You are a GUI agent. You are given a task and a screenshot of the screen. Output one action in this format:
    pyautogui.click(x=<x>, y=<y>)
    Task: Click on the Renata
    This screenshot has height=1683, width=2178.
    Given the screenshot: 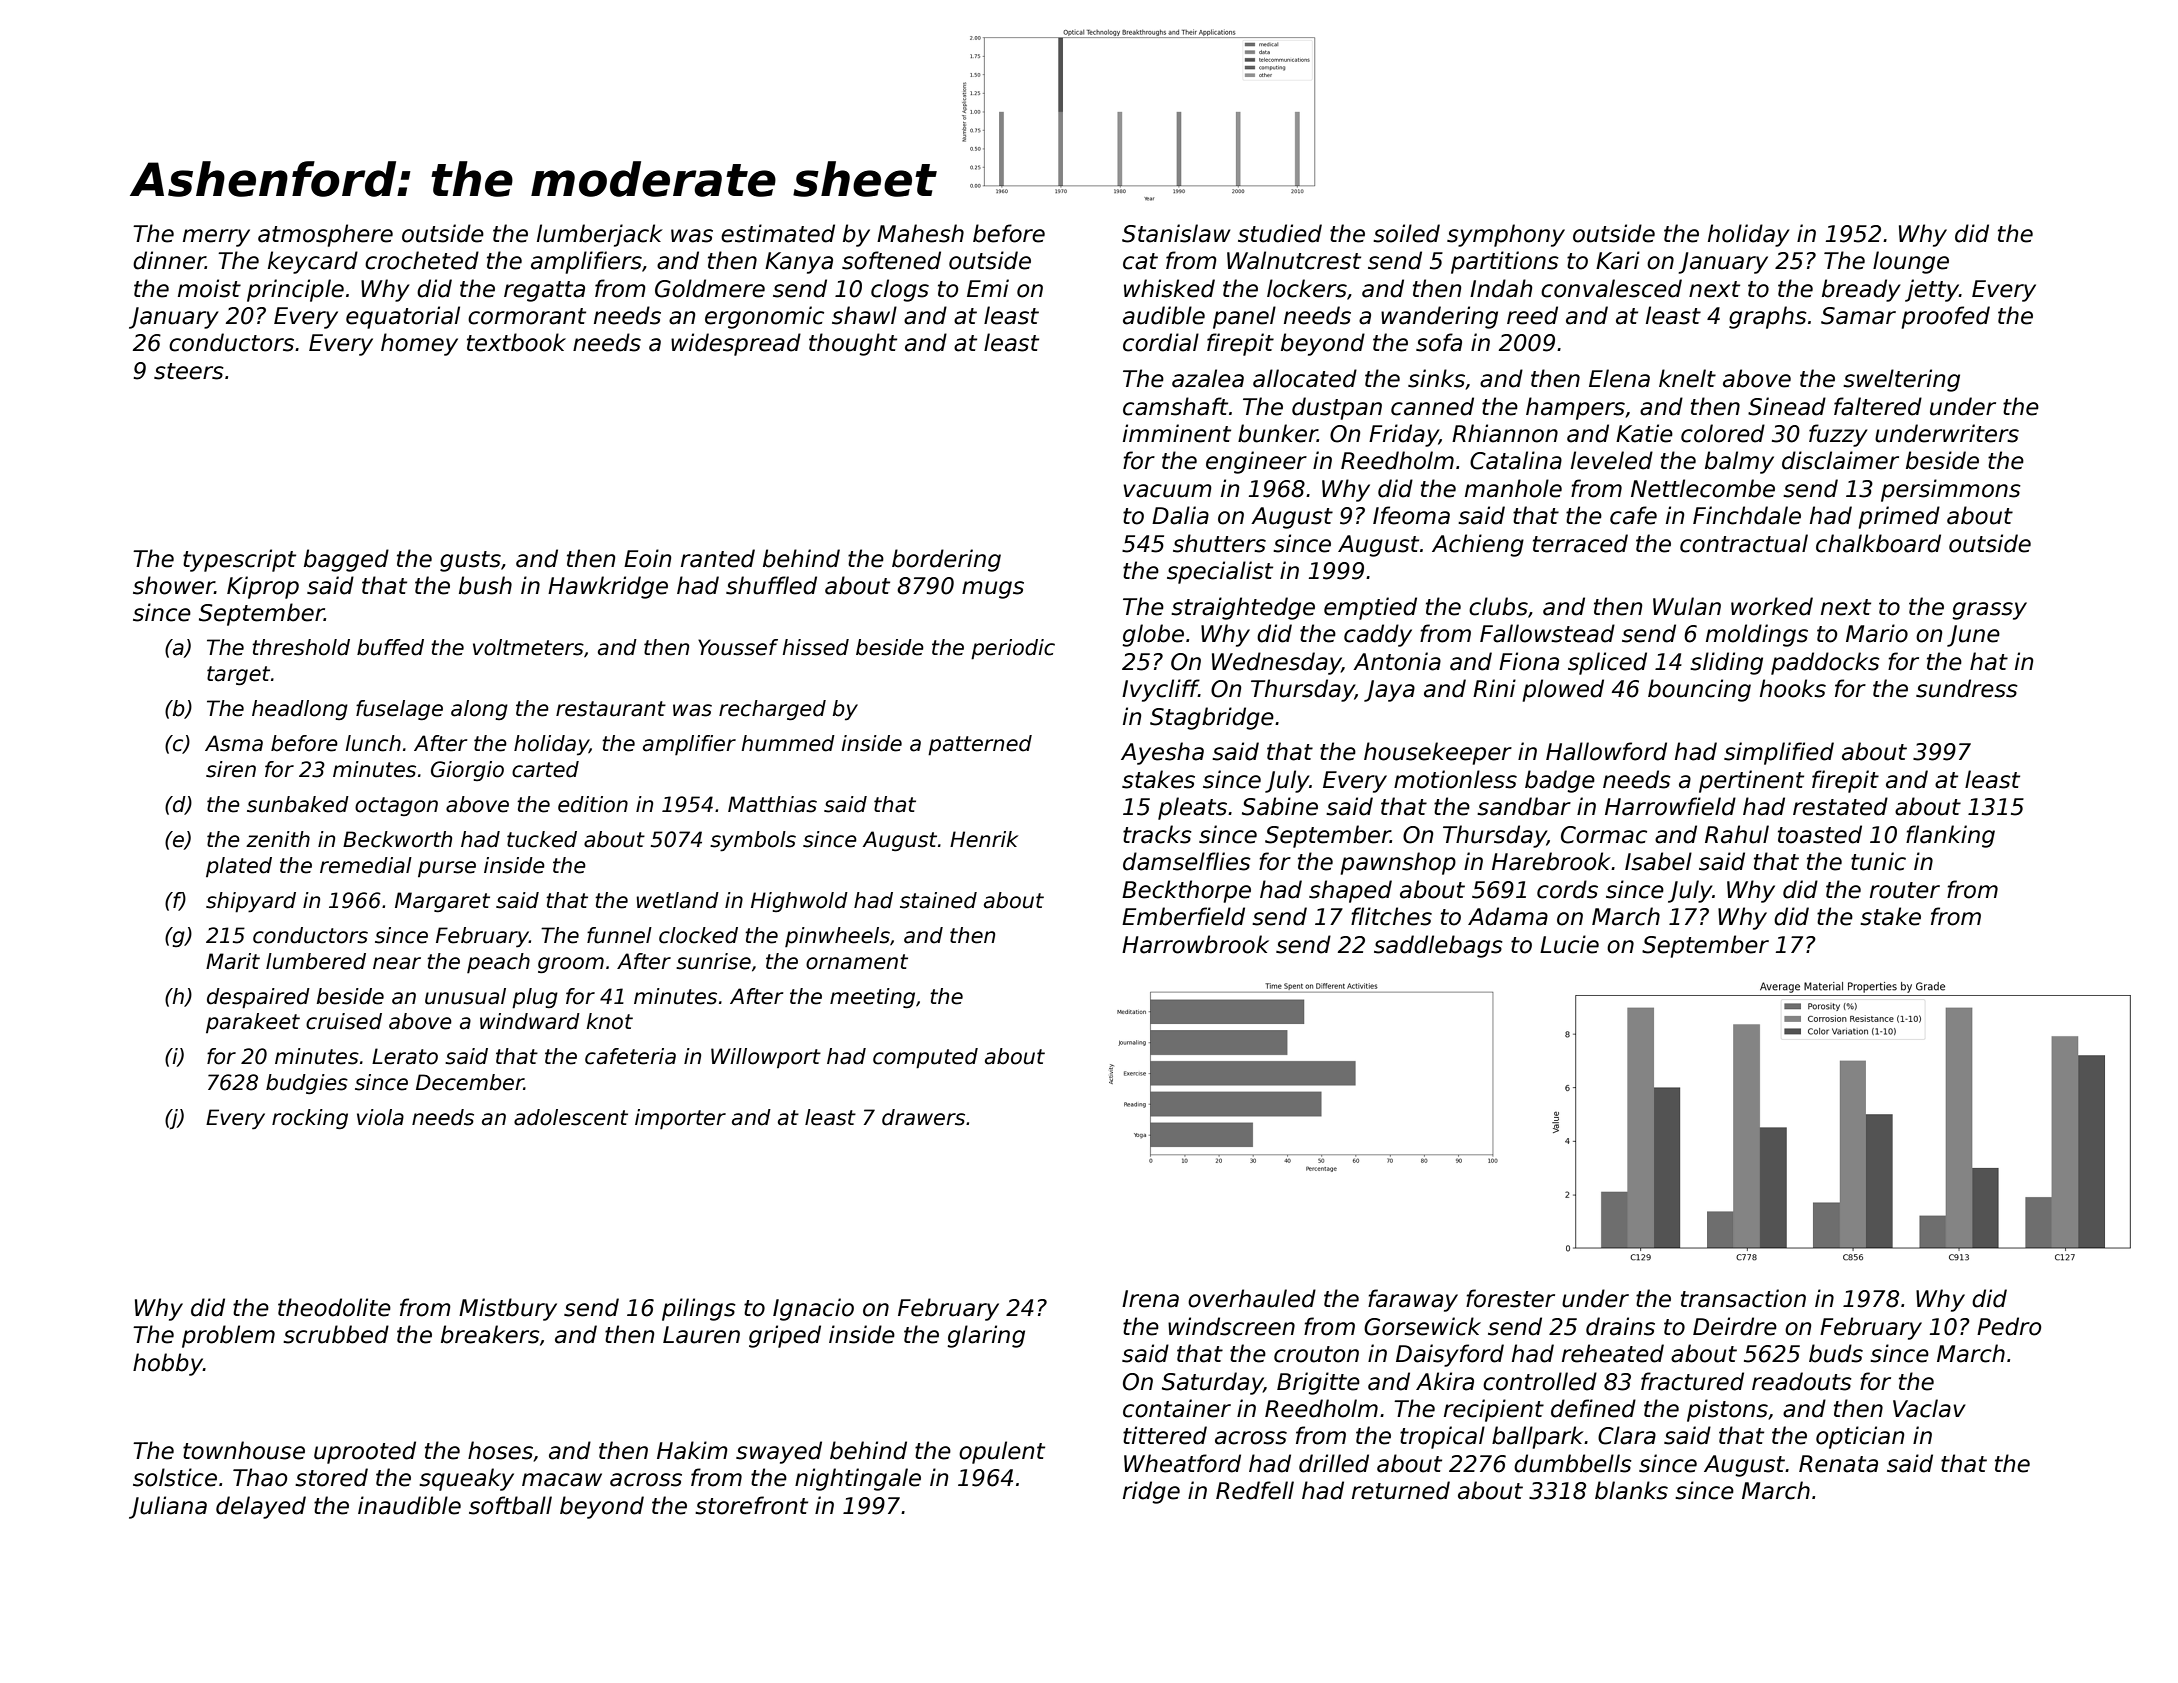 What is the action you would take?
    pyautogui.click(x=1838, y=1464)
